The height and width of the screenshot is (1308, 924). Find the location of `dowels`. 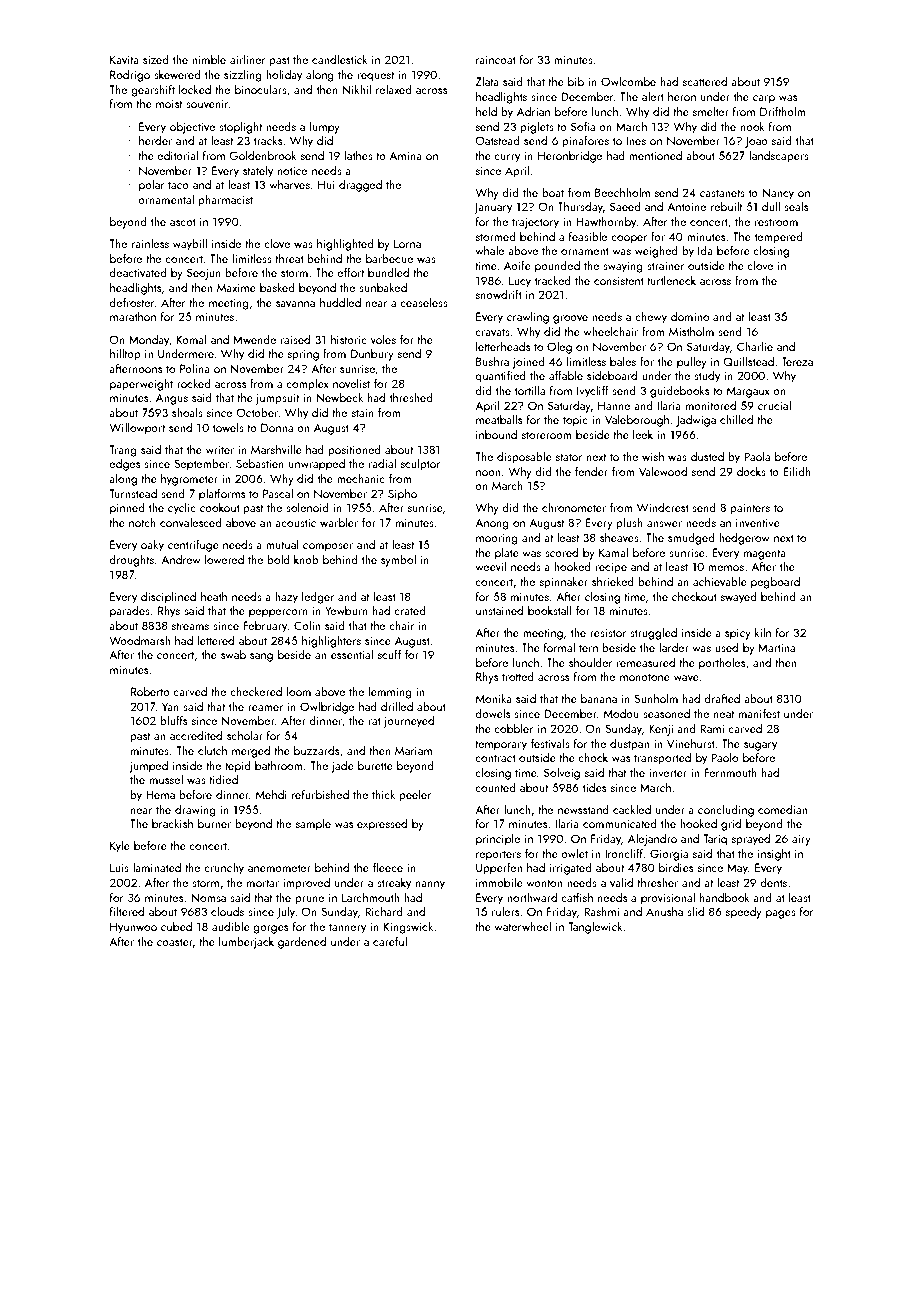

dowels is located at coordinates (492, 713).
